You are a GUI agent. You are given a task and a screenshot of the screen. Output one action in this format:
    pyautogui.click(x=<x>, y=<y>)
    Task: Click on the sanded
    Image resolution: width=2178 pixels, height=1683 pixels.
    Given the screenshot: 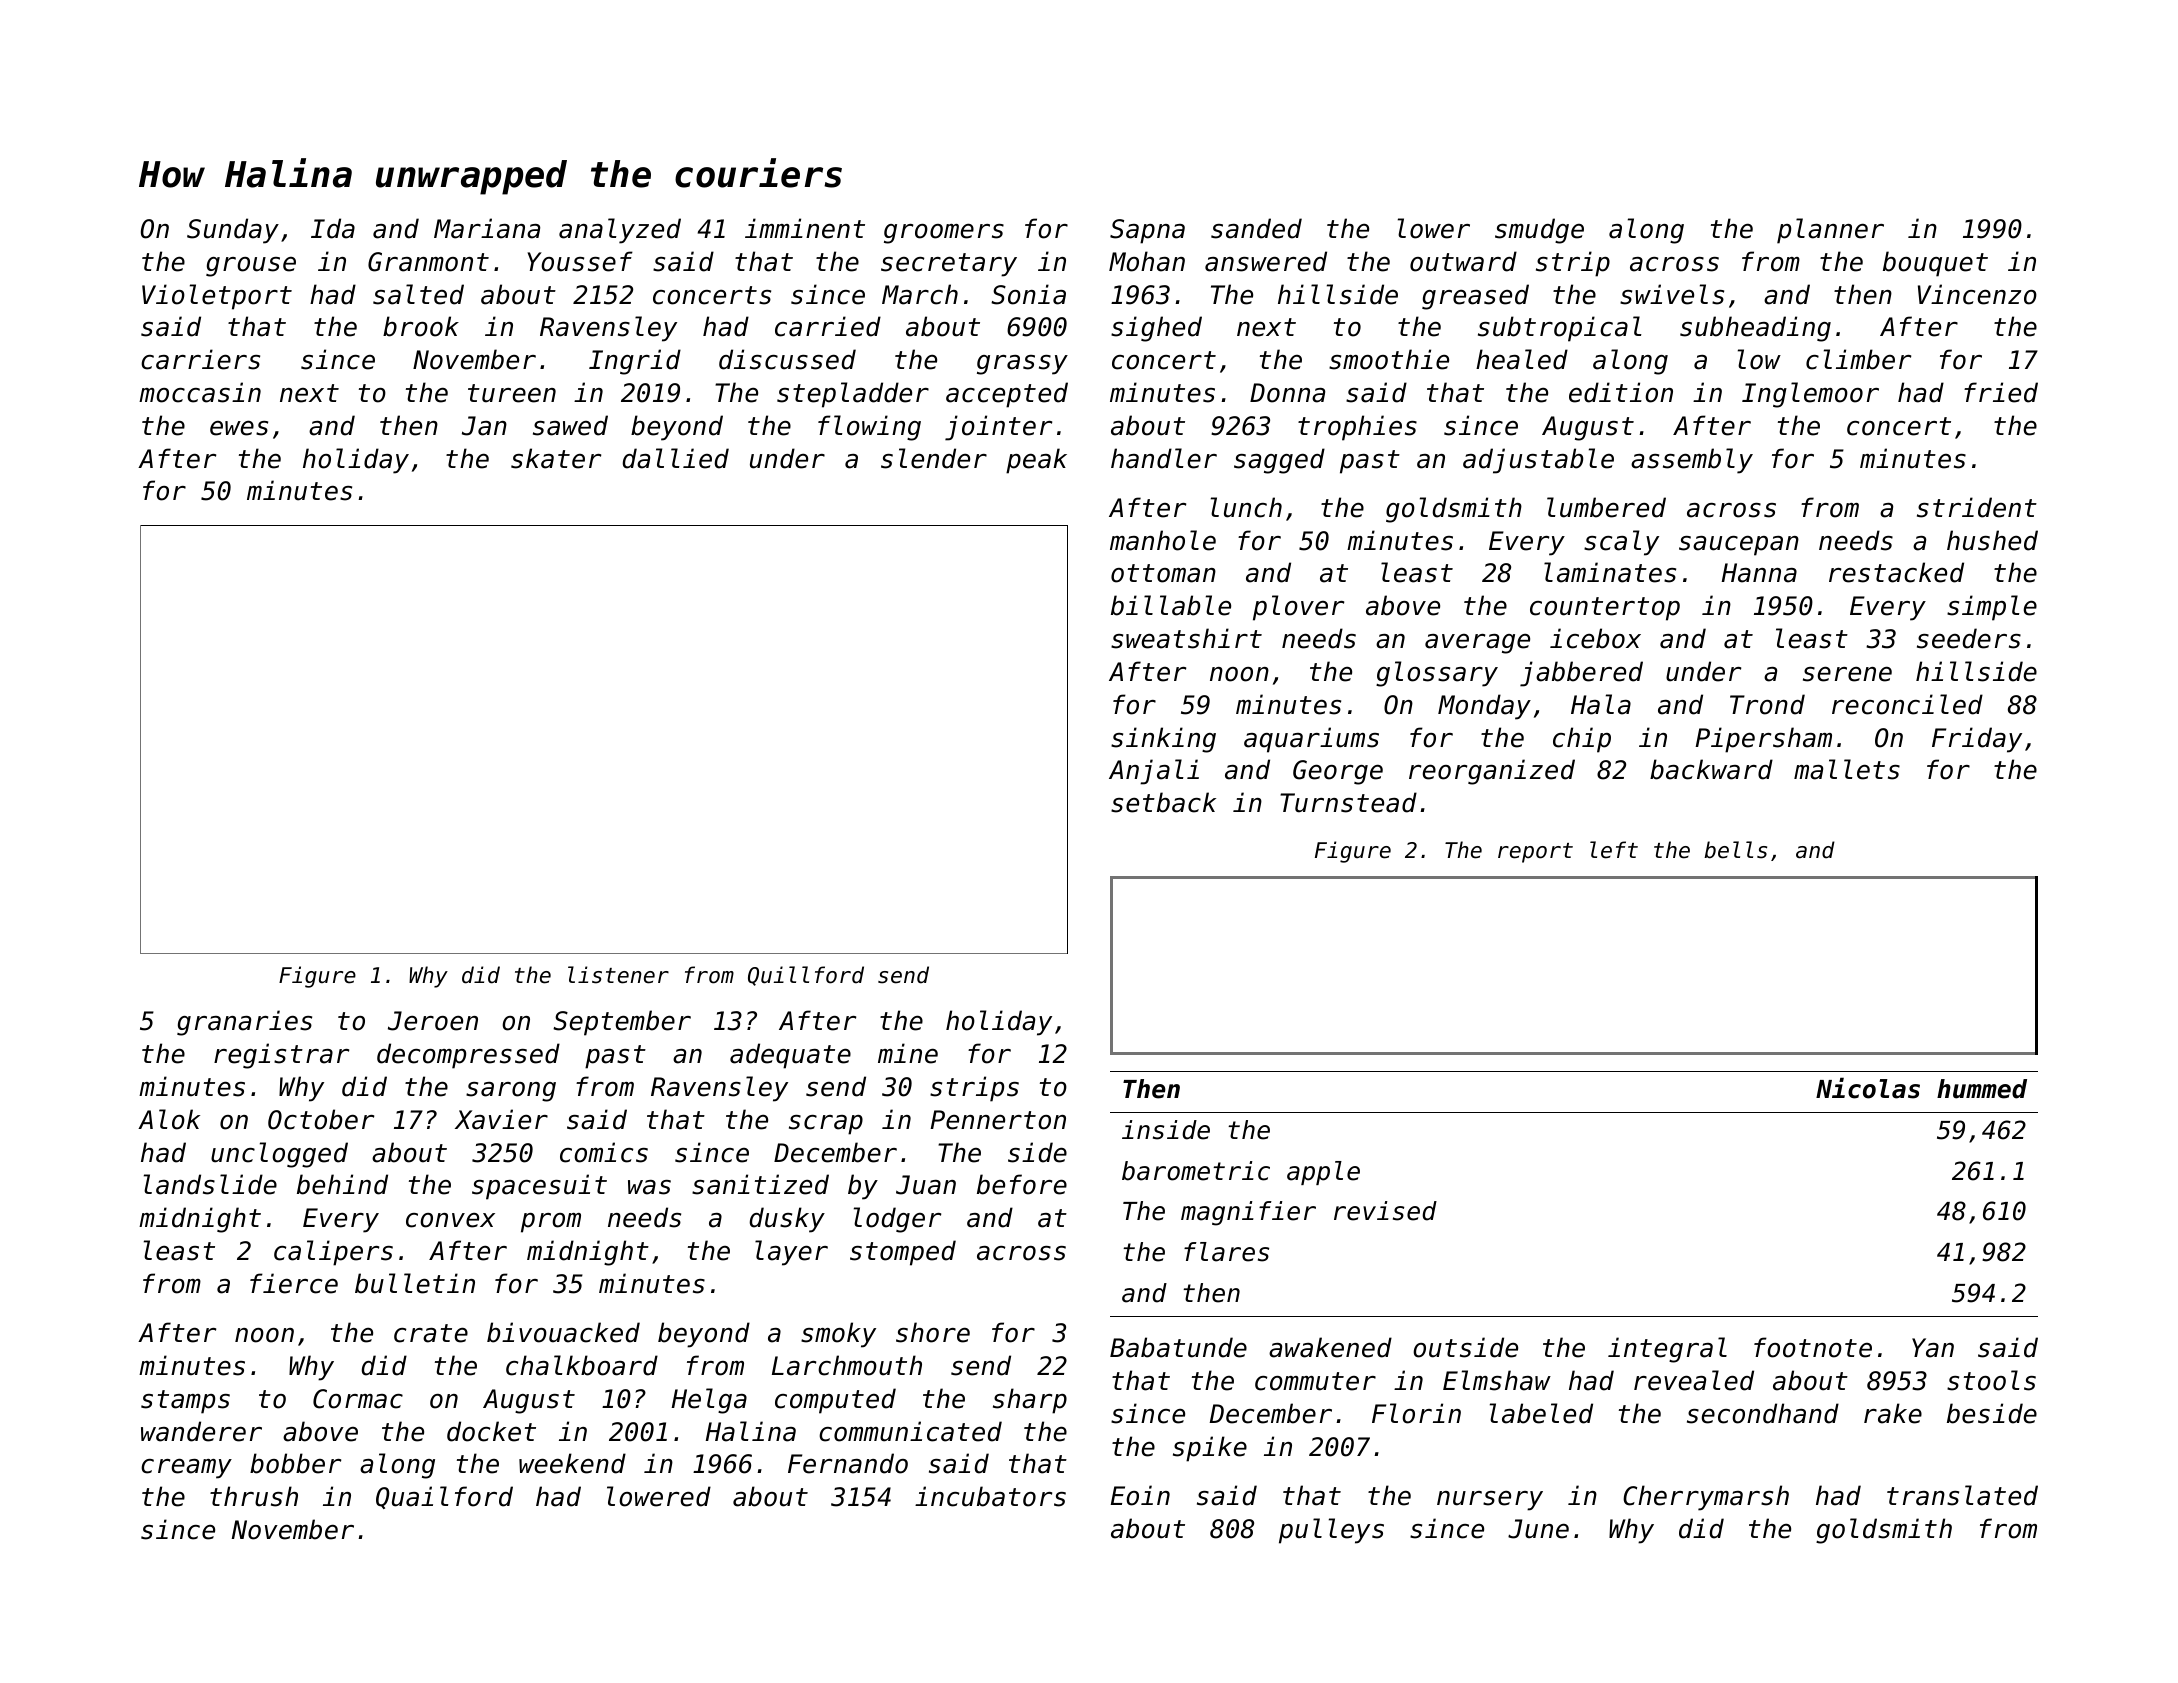 What is the action you would take?
    pyautogui.click(x=1256, y=228)
